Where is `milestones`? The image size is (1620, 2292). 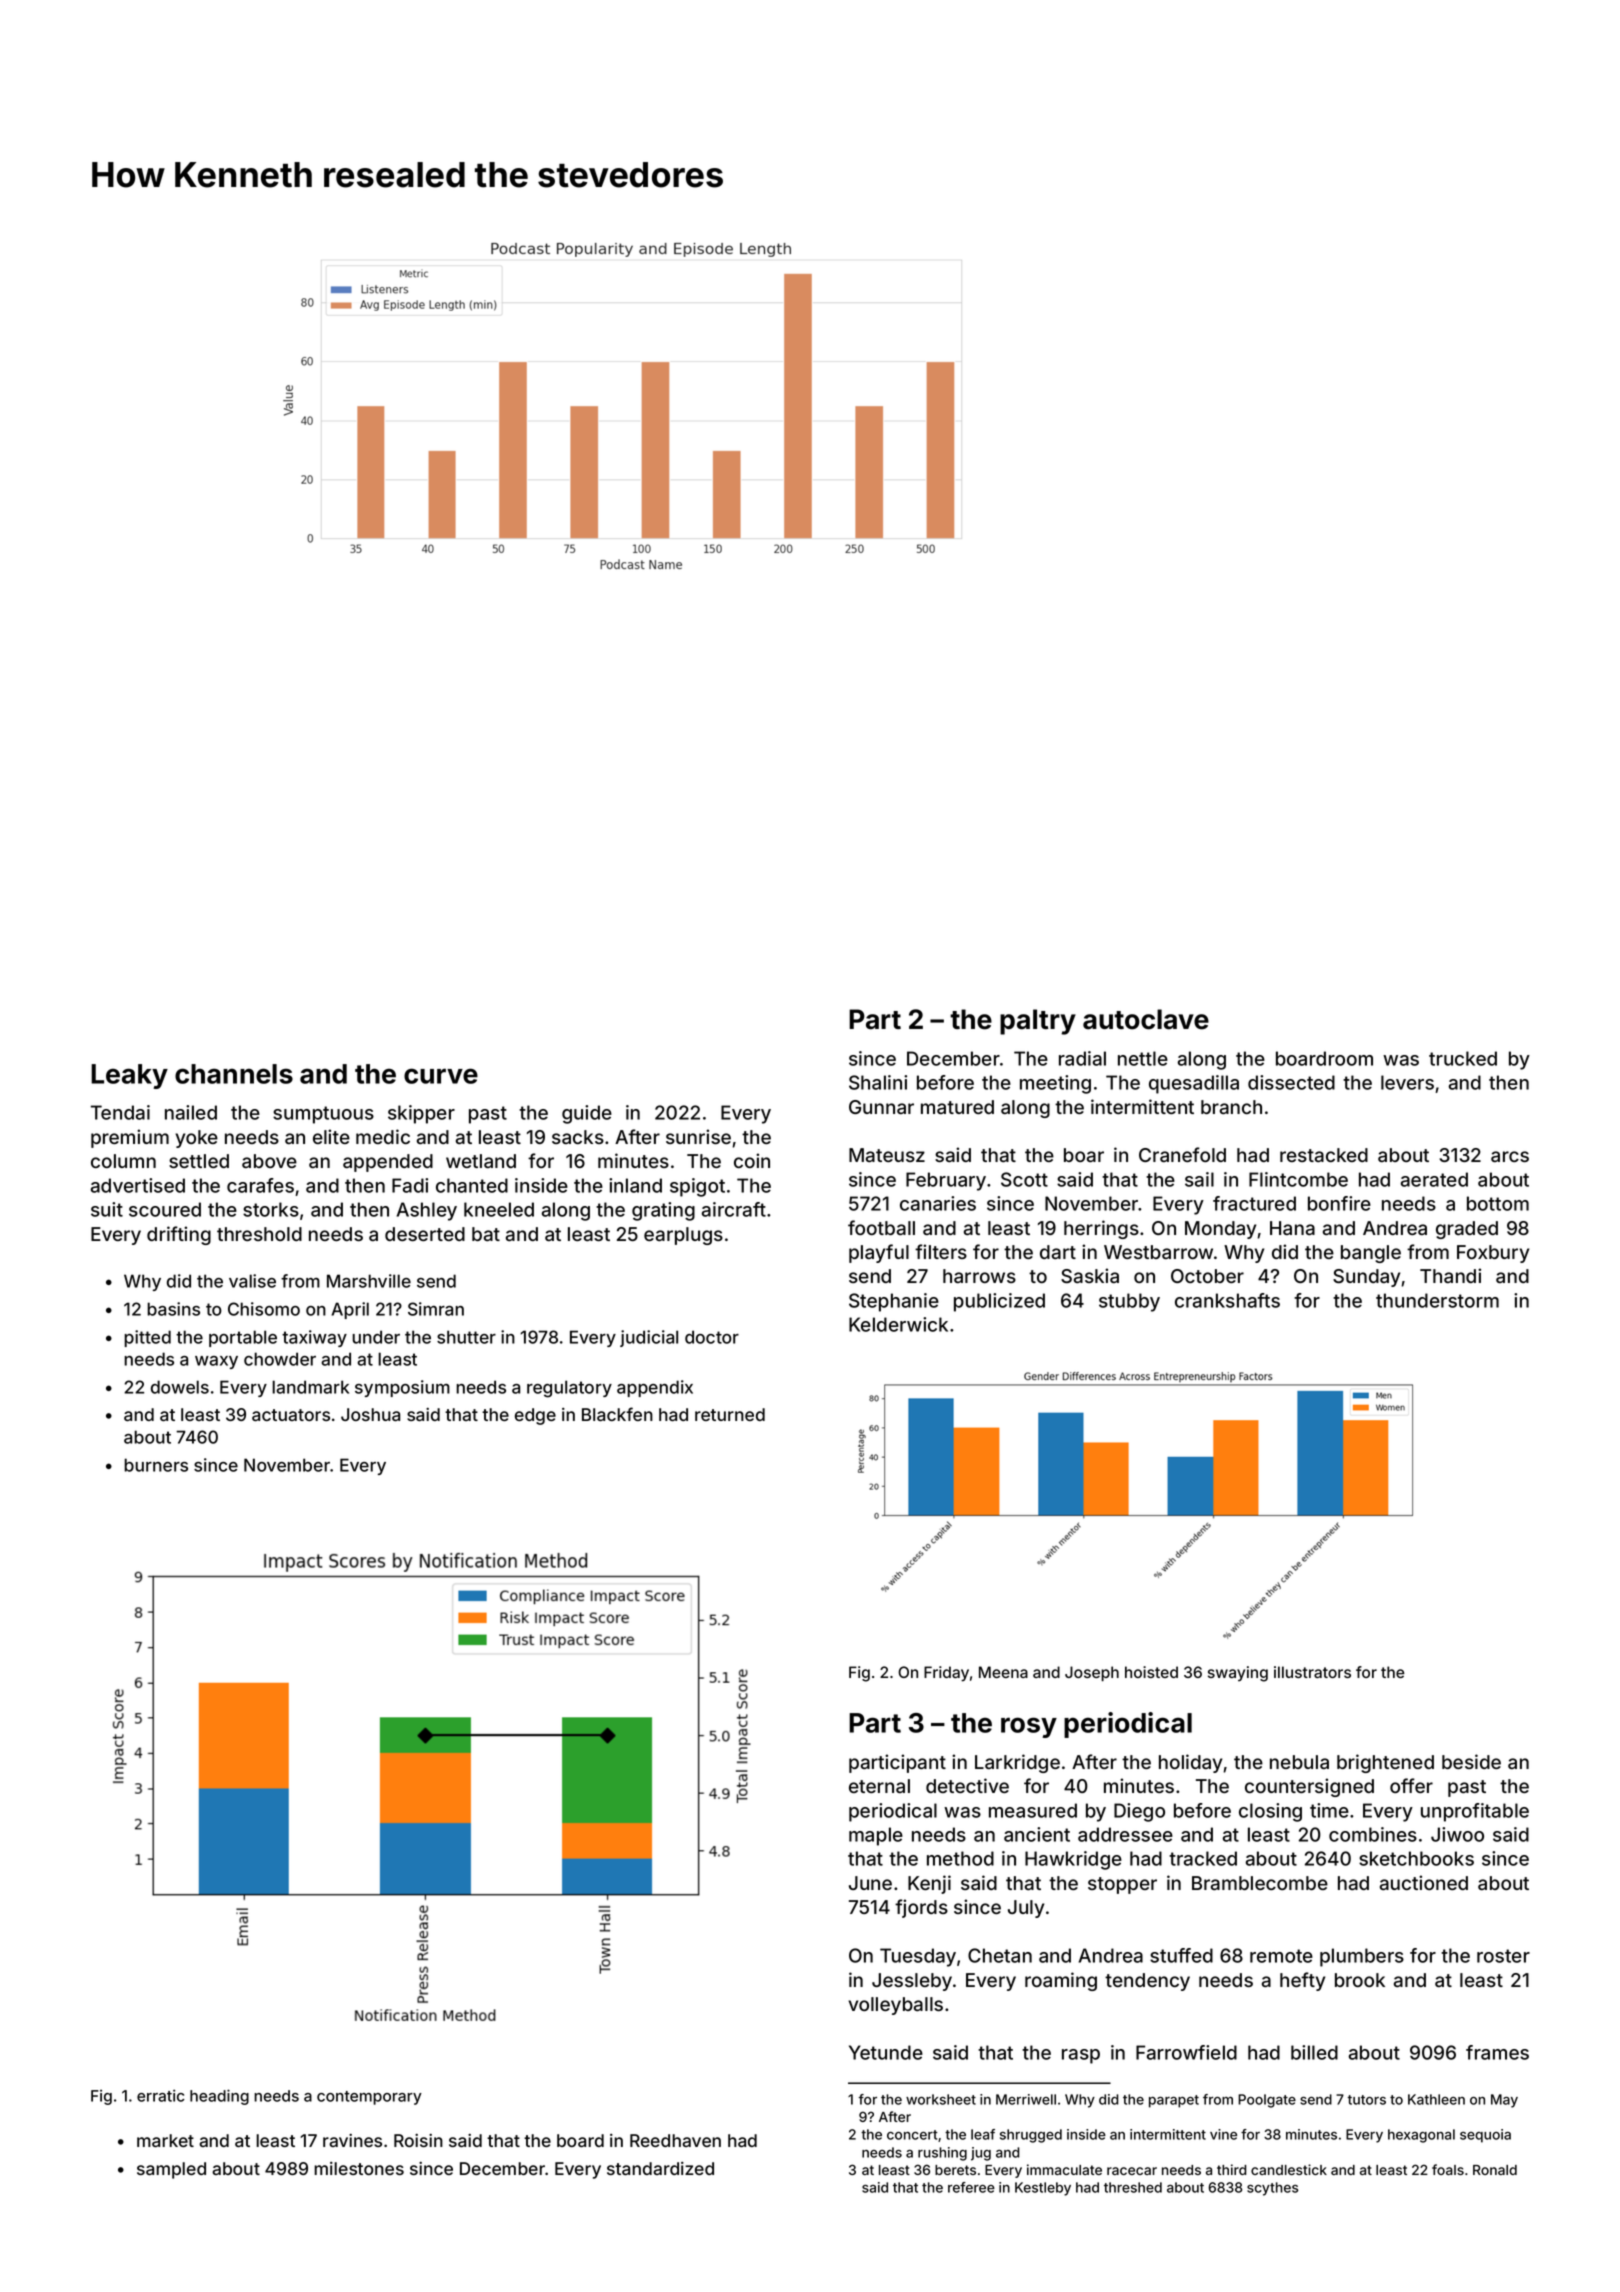
milestones is located at coordinates (359, 2168).
